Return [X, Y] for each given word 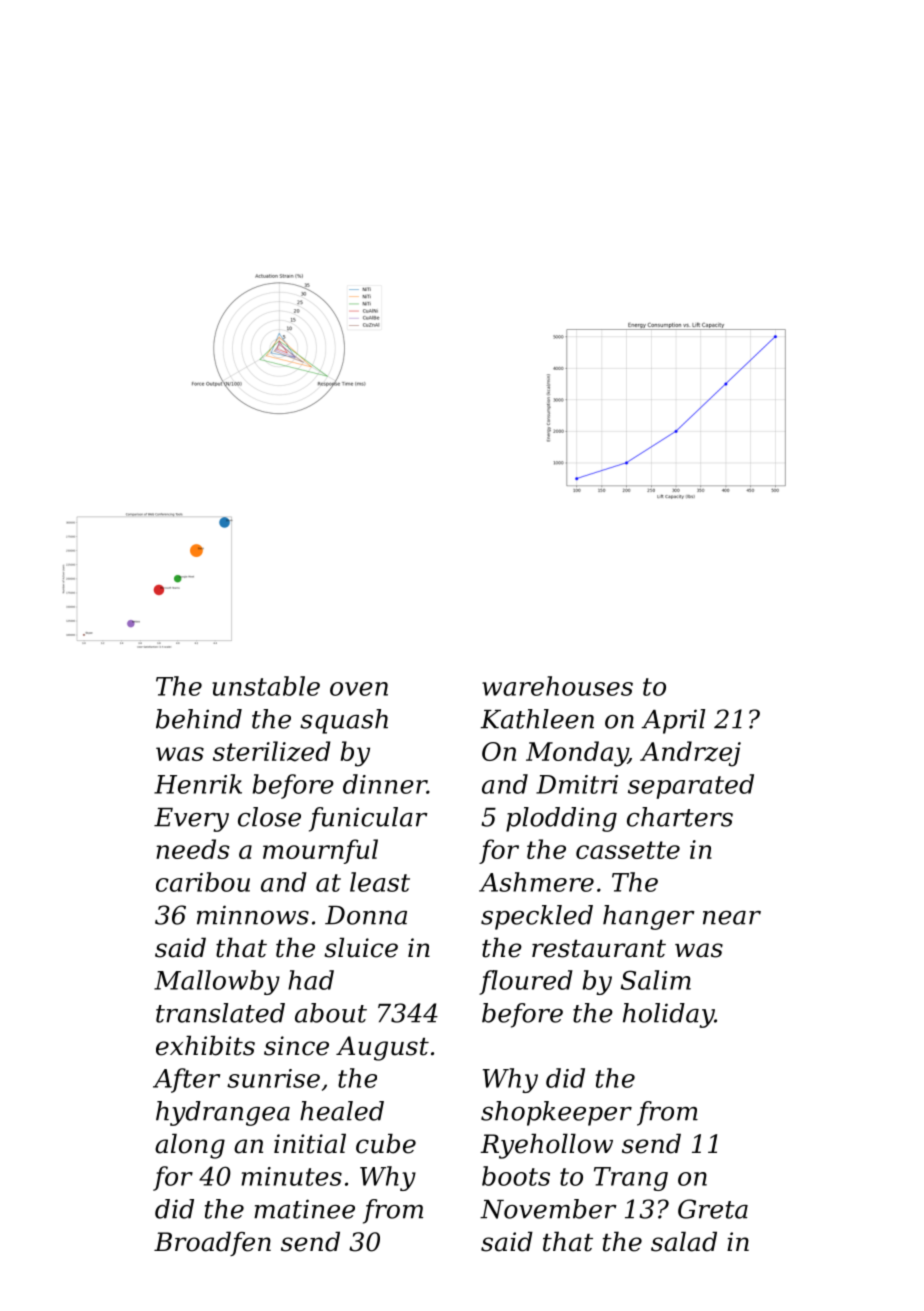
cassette [628, 850]
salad [684, 1241]
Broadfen [212, 1243]
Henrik [198, 784]
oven [359, 689]
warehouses [557, 686]
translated [220, 1013]
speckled [537, 917]
